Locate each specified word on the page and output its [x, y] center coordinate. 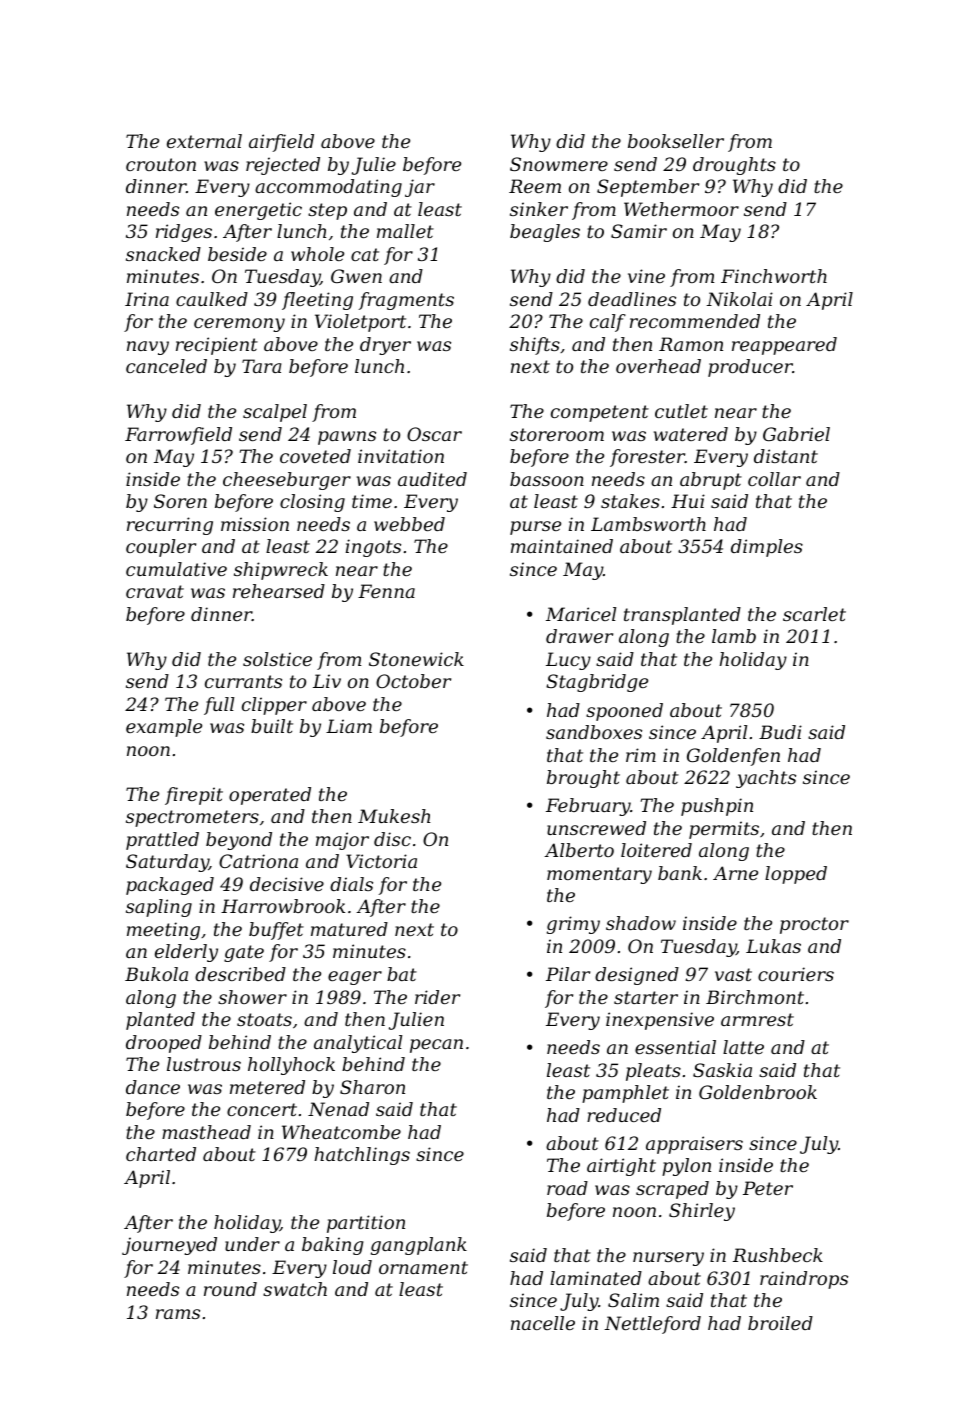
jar [420, 188]
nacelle [543, 1323]
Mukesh [394, 816]
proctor [814, 925]
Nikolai [739, 299]
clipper [274, 706]
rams [178, 1314]
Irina [147, 299]
